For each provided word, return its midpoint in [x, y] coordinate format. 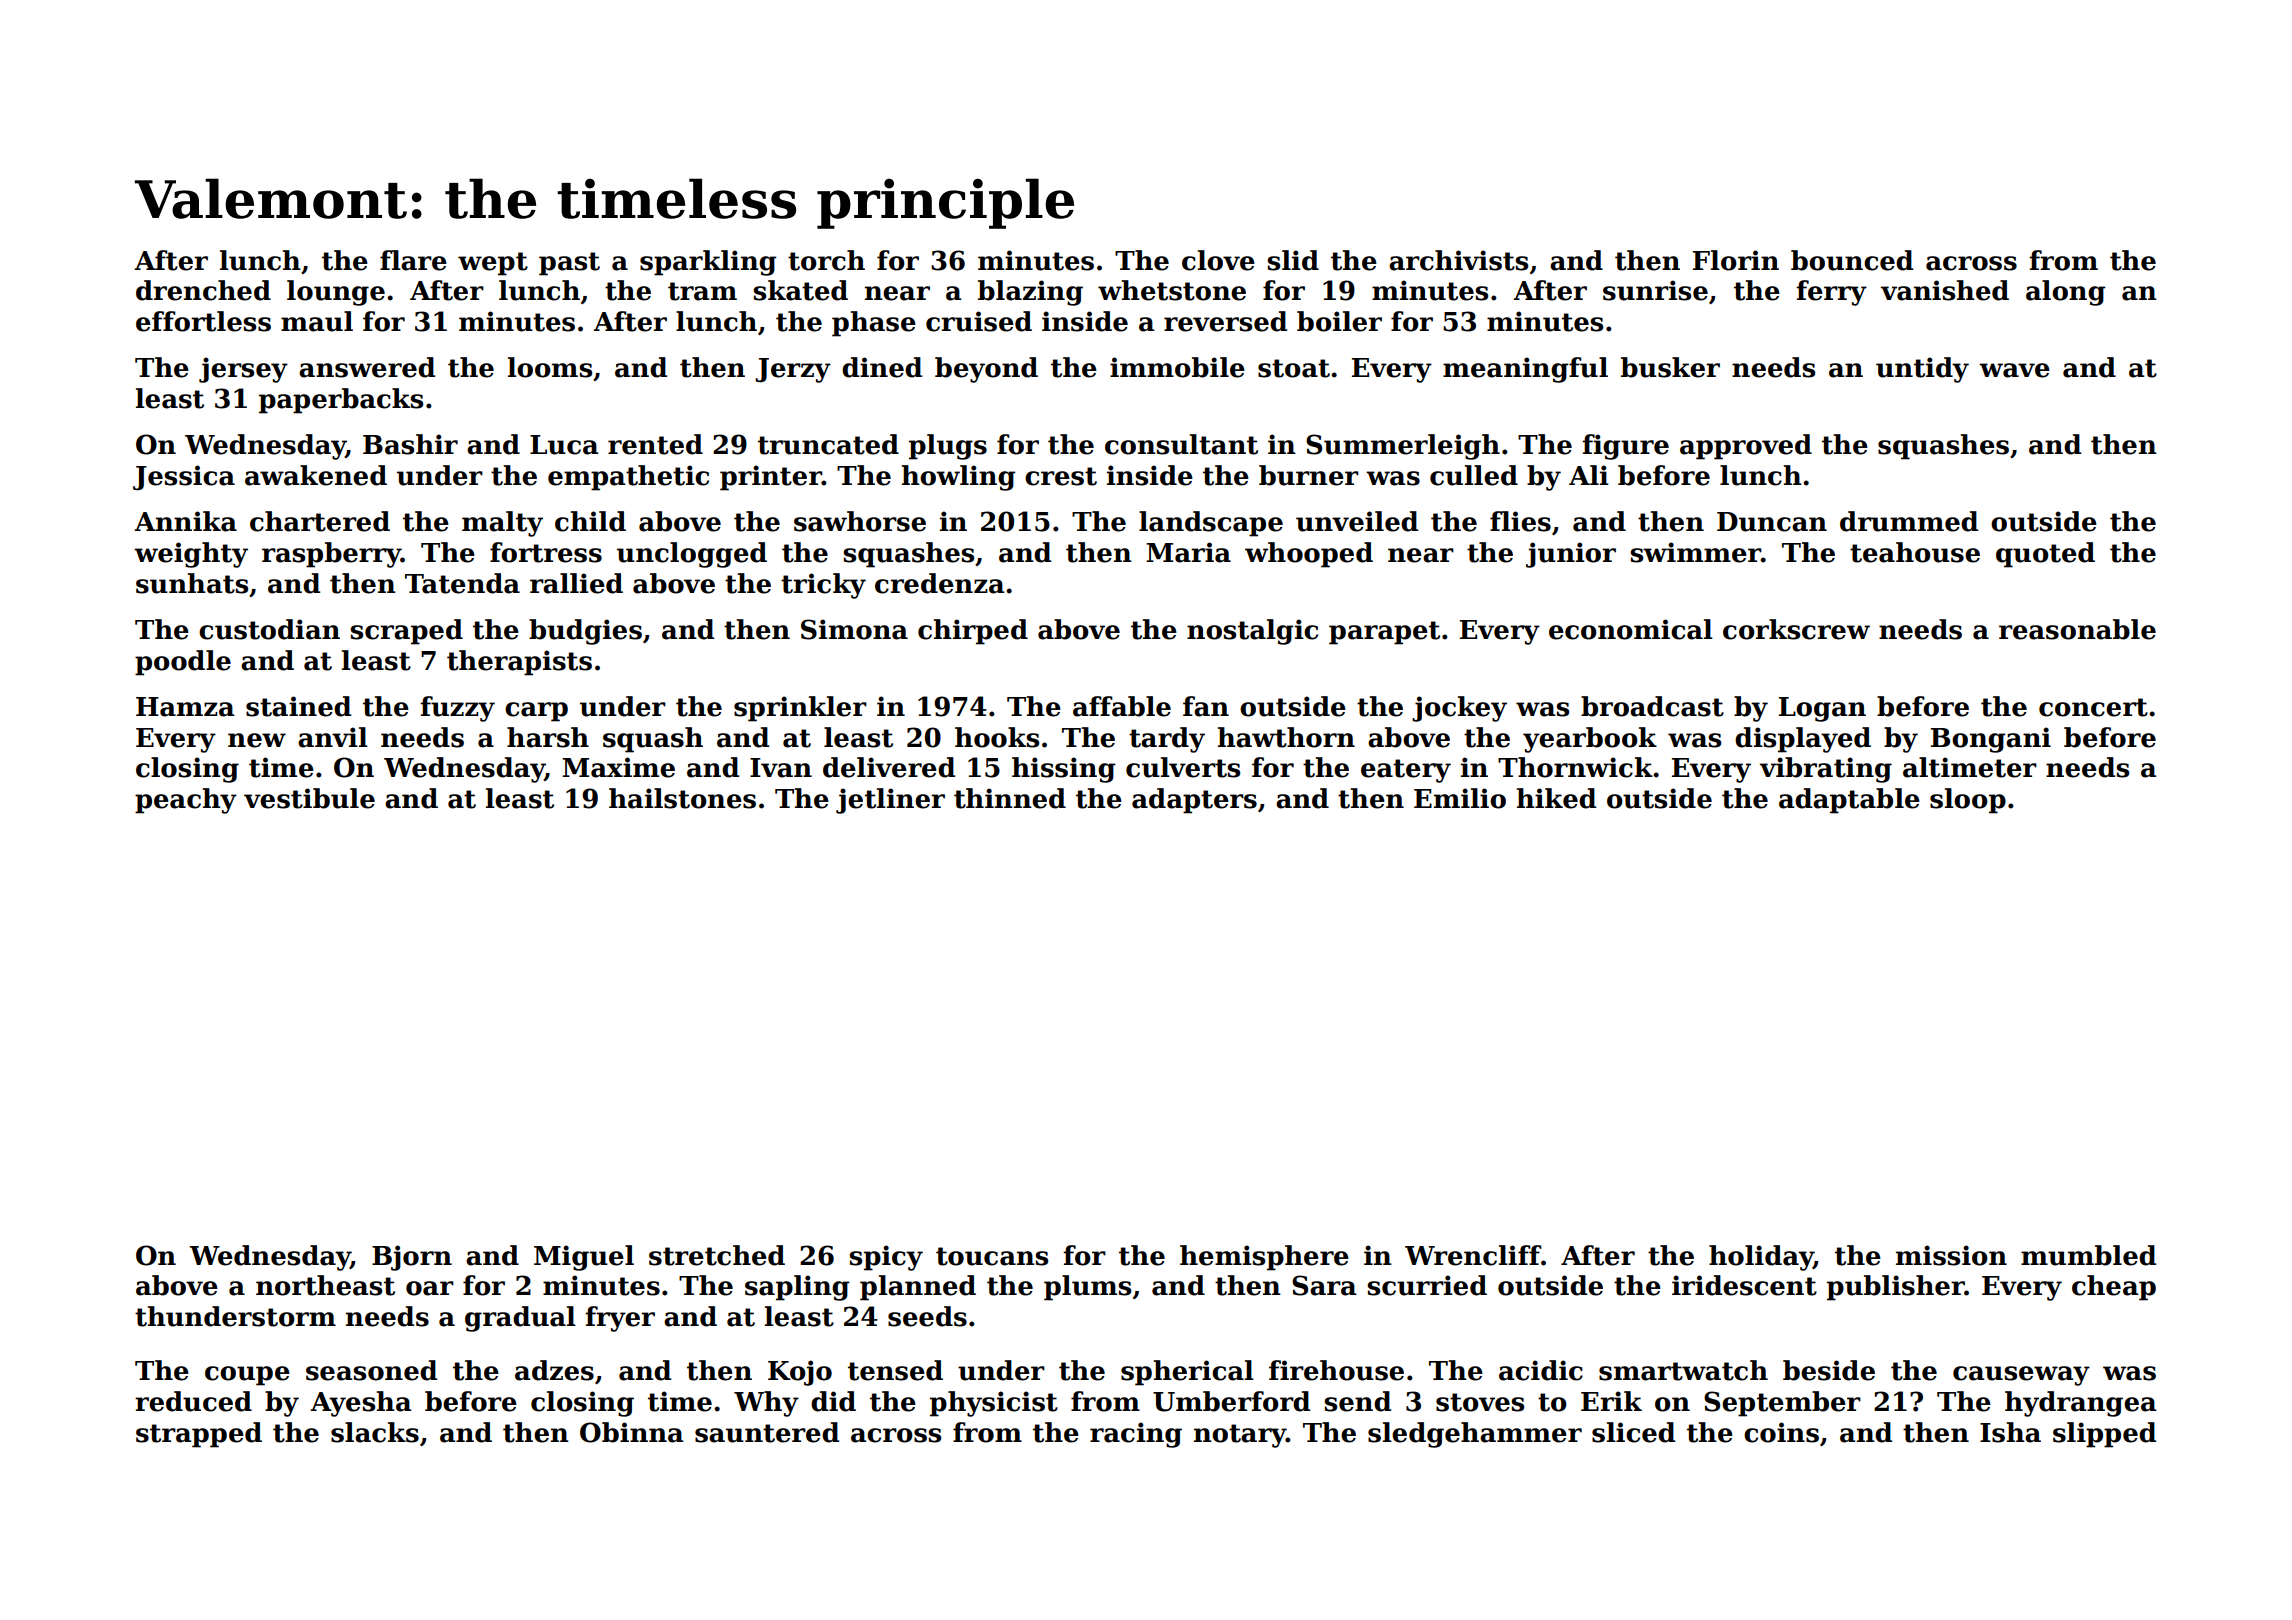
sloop [1968, 801]
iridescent [1744, 1285]
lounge [336, 293]
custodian [269, 629]
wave [2014, 370]
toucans [992, 1256]
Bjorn [412, 1258]
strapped [199, 1435]
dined [882, 367]
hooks [997, 737]
